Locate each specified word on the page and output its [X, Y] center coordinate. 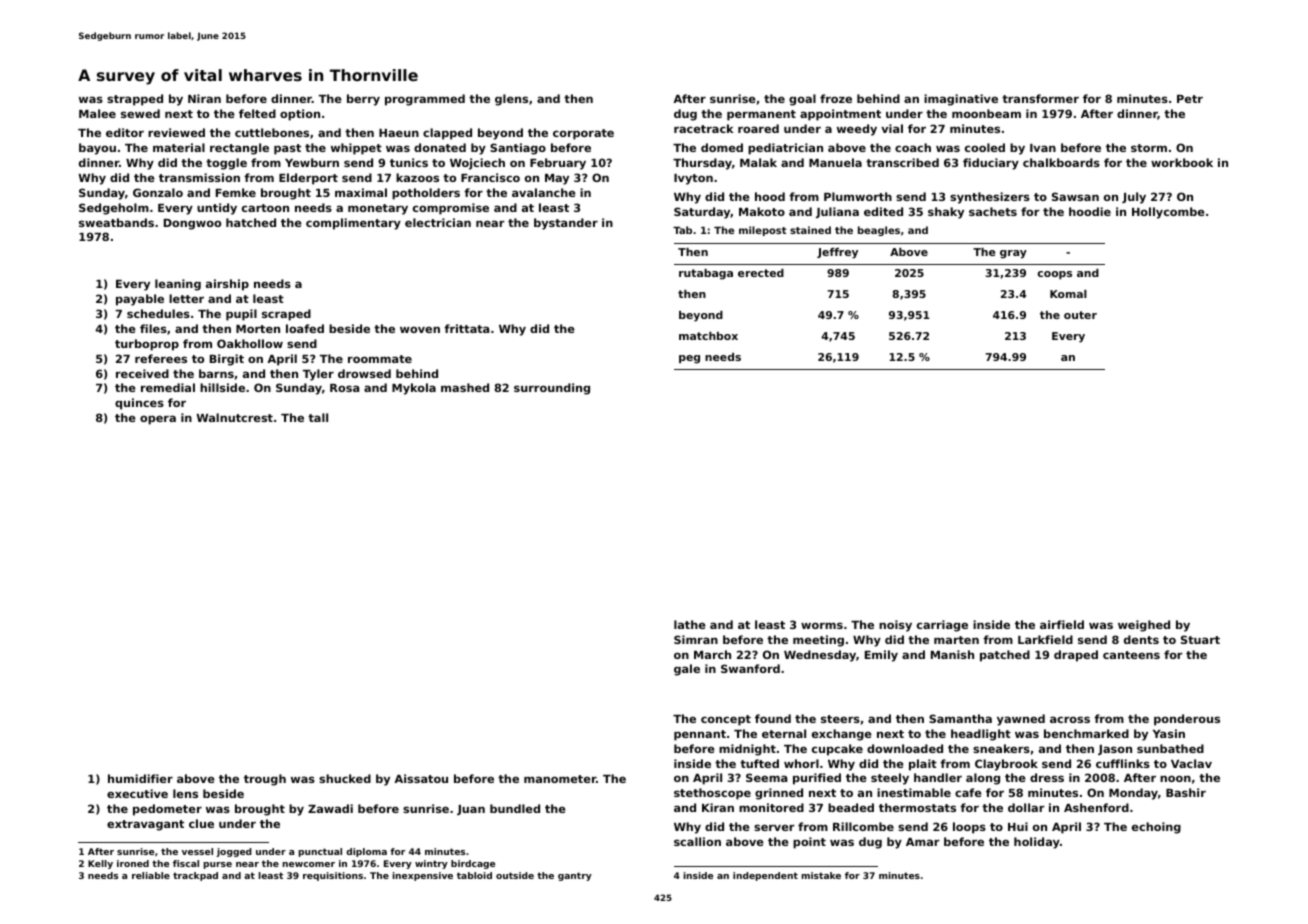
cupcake [837, 750]
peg [689, 359]
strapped [135, 100]
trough [265, 780]
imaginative [961, 100]
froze [836, 98]
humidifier [140, 778]
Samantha [960, 718]
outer [1080, 315]
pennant [700, 735]
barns [216, 373]
